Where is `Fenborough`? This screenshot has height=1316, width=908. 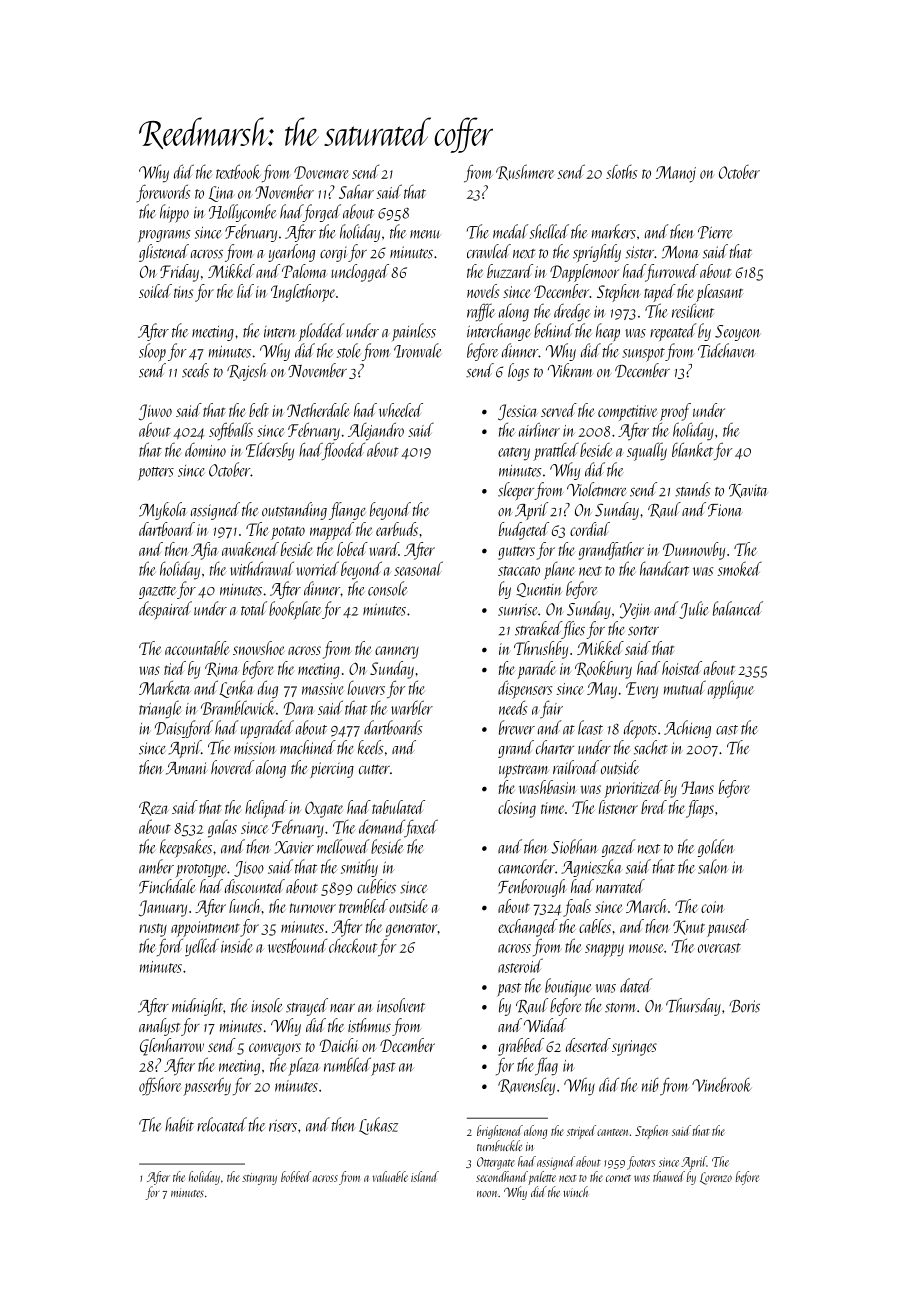 Fenborough is located at coordinates (532, 888).
